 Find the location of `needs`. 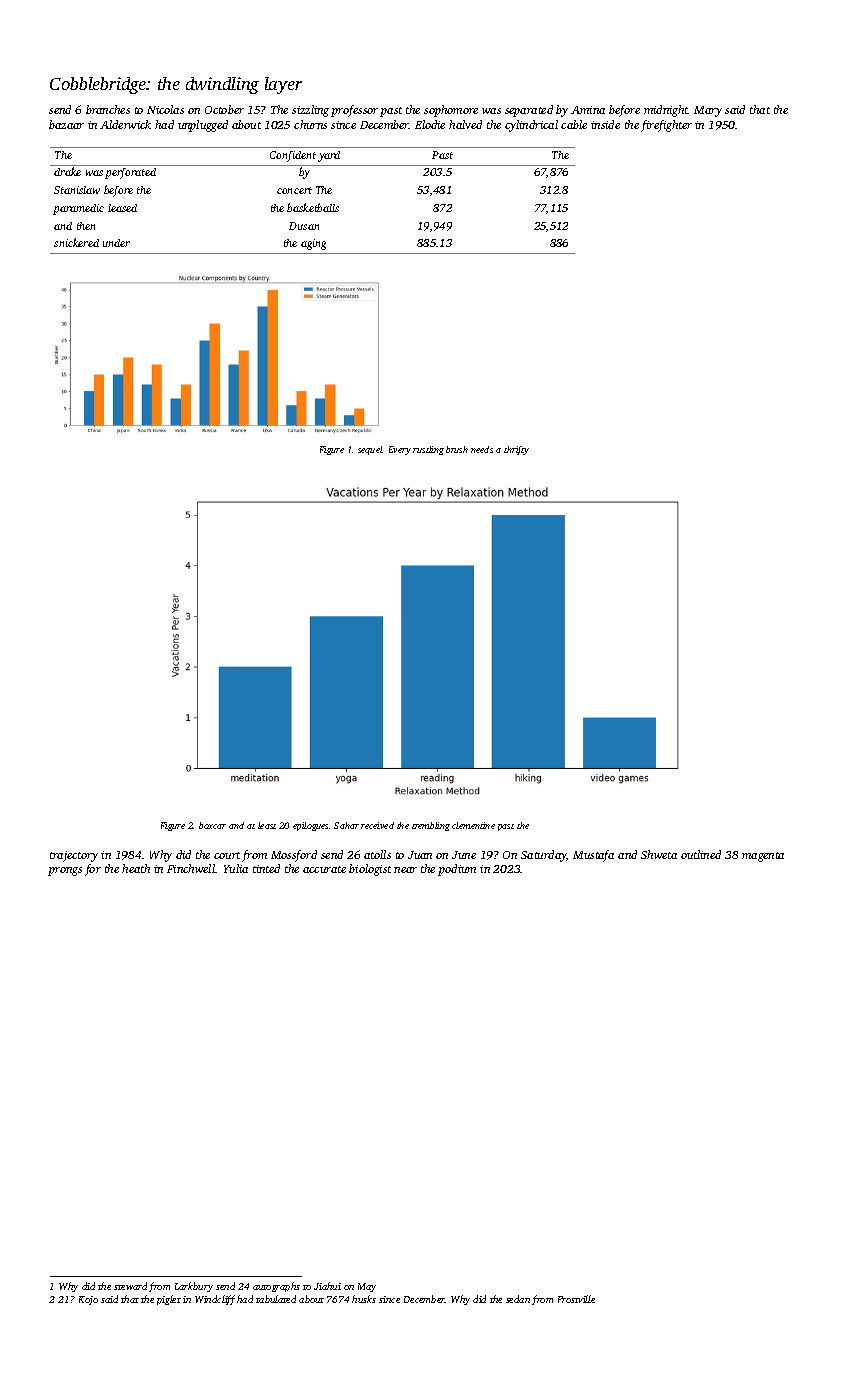

needs is located at coordinates (482, 449).
